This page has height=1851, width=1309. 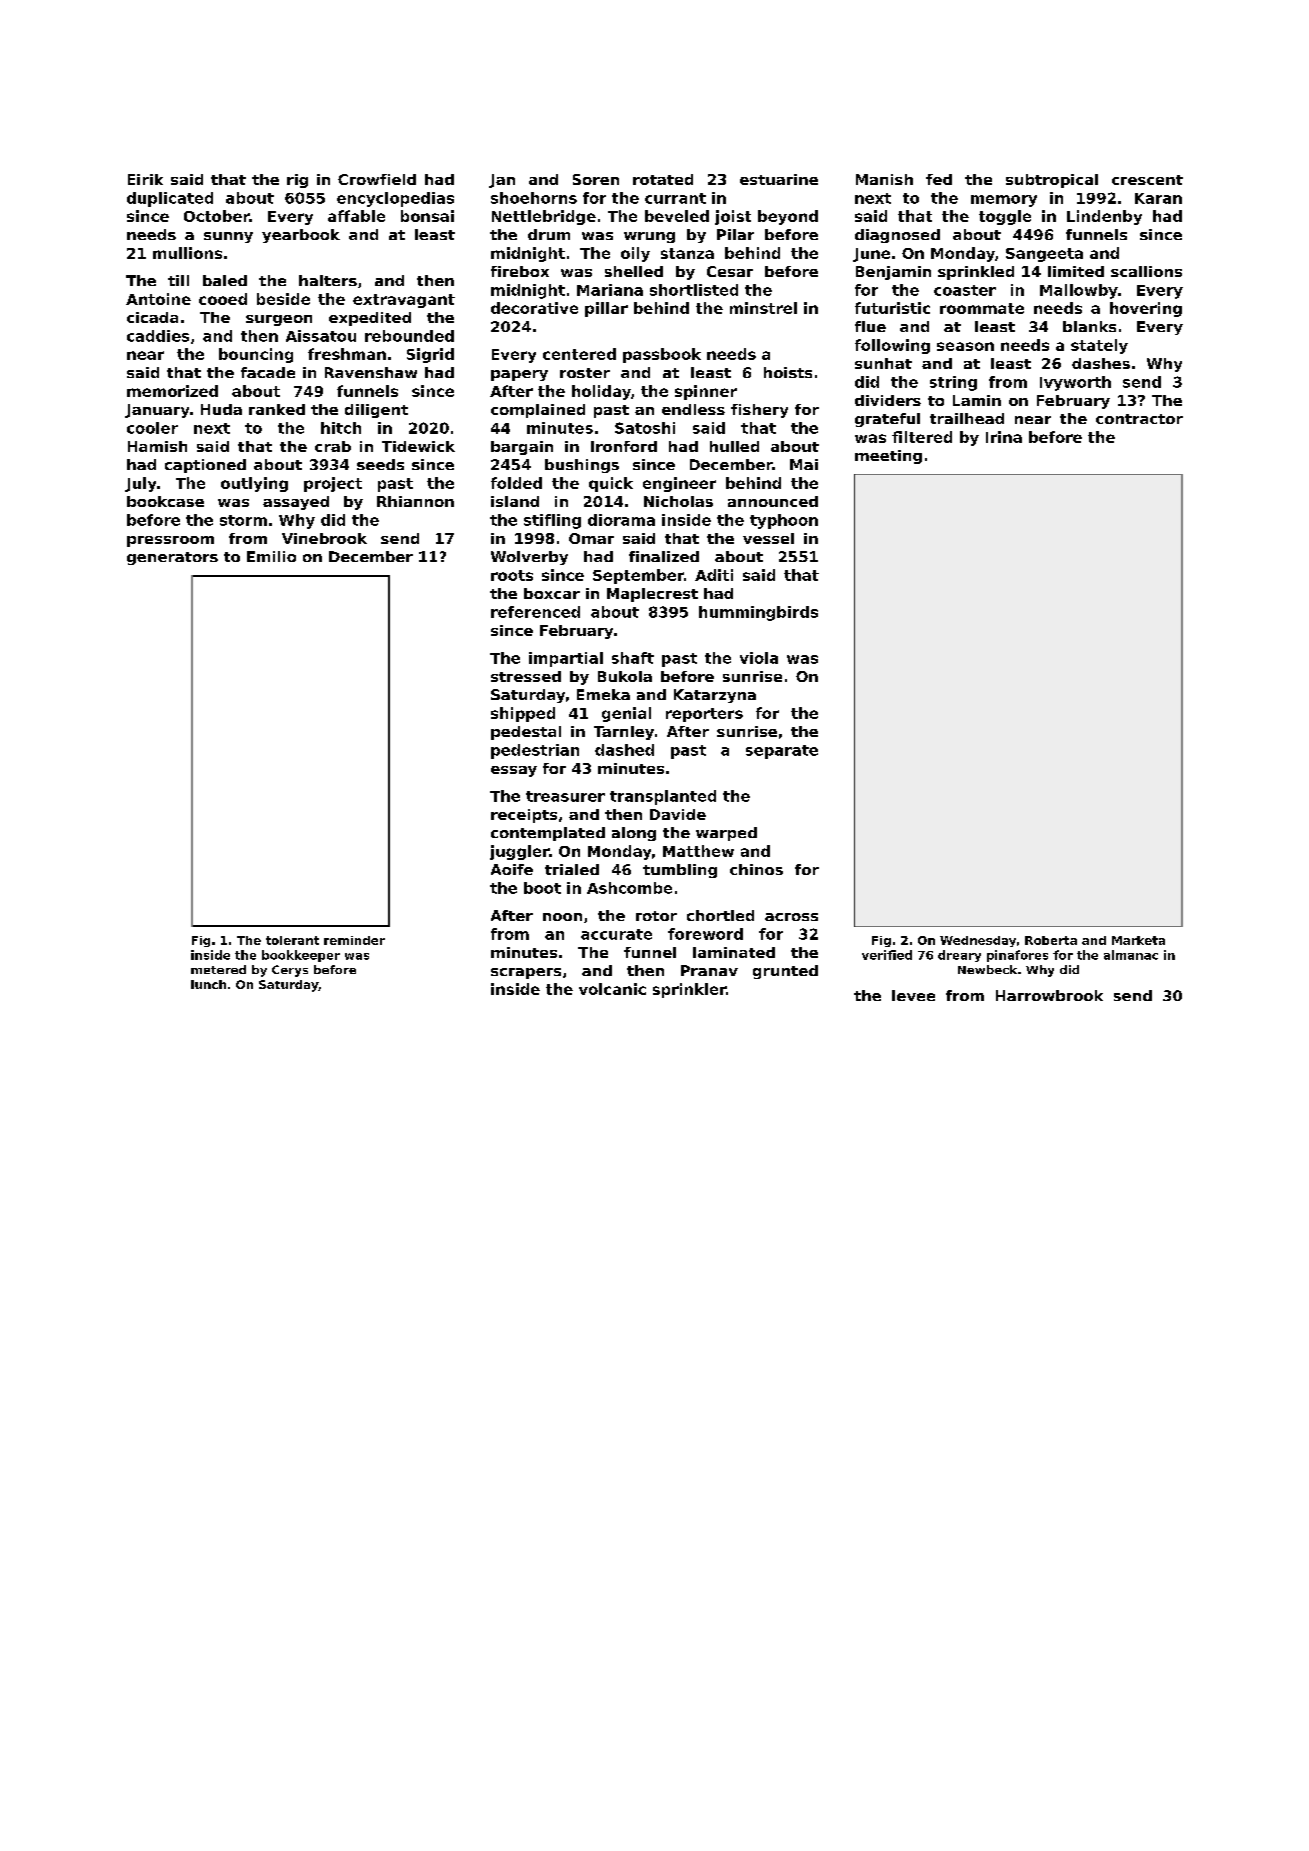 I want to click on Rhiannon, so click(x=415, y=501).
